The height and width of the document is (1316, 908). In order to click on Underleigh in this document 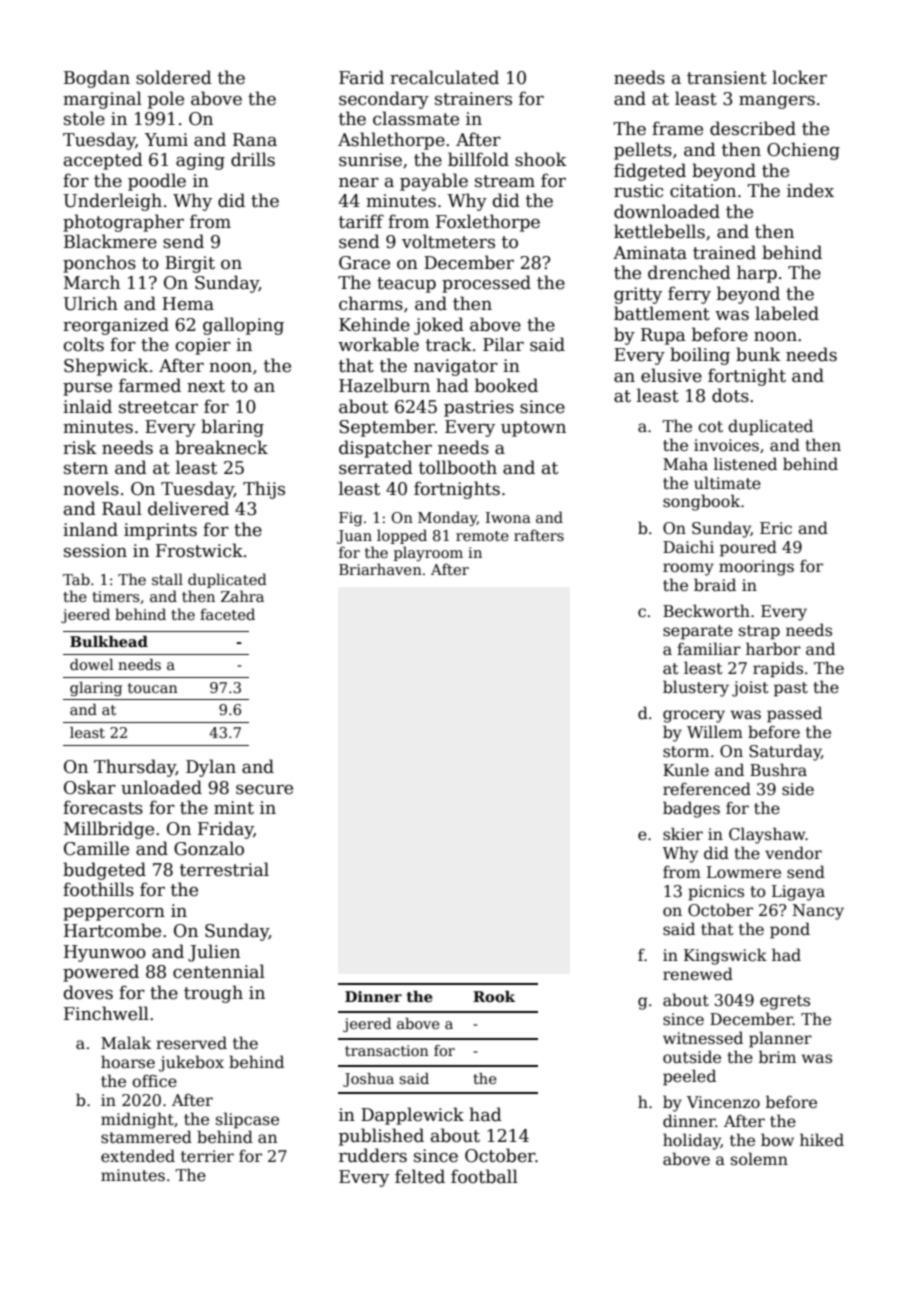, I will do `click(113, 202)`.
